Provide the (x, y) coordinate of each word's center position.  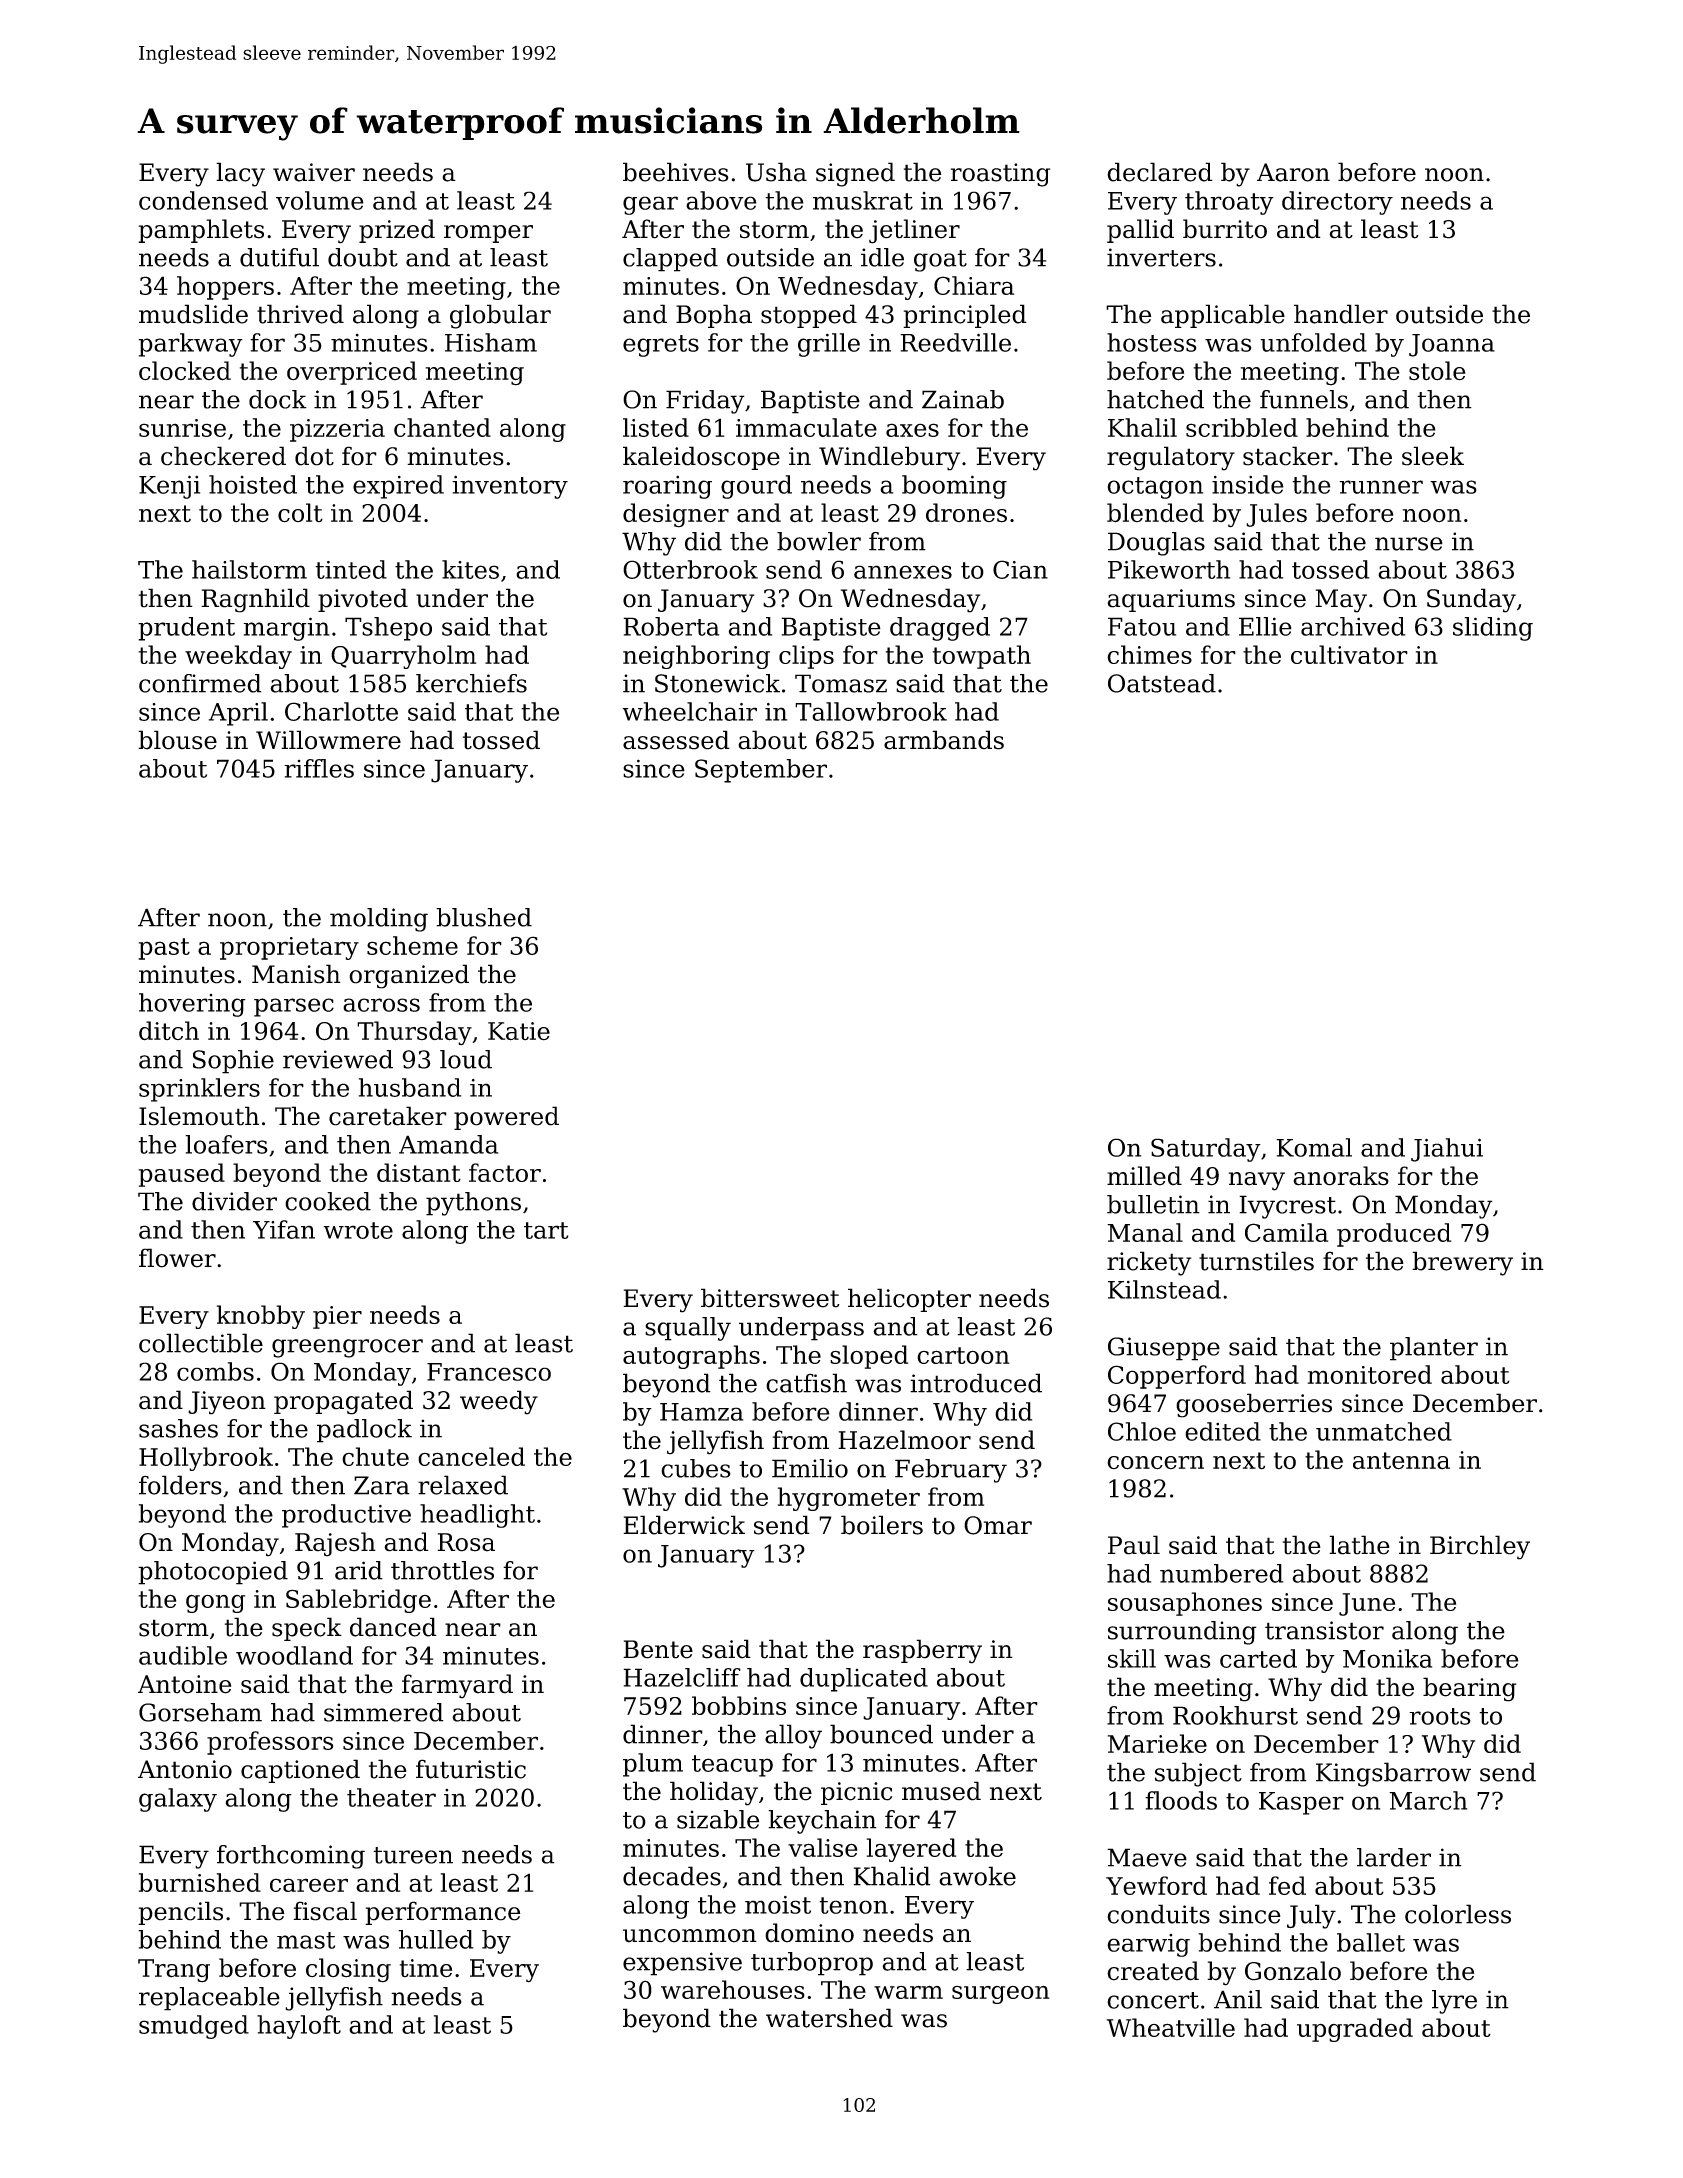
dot (314, 456)
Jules (1276, 515)
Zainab (963, 399)
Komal (1314, 1147)
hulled (435, 1939)
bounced (881, 1734)
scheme (412, 945)
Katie (519, 1031)
